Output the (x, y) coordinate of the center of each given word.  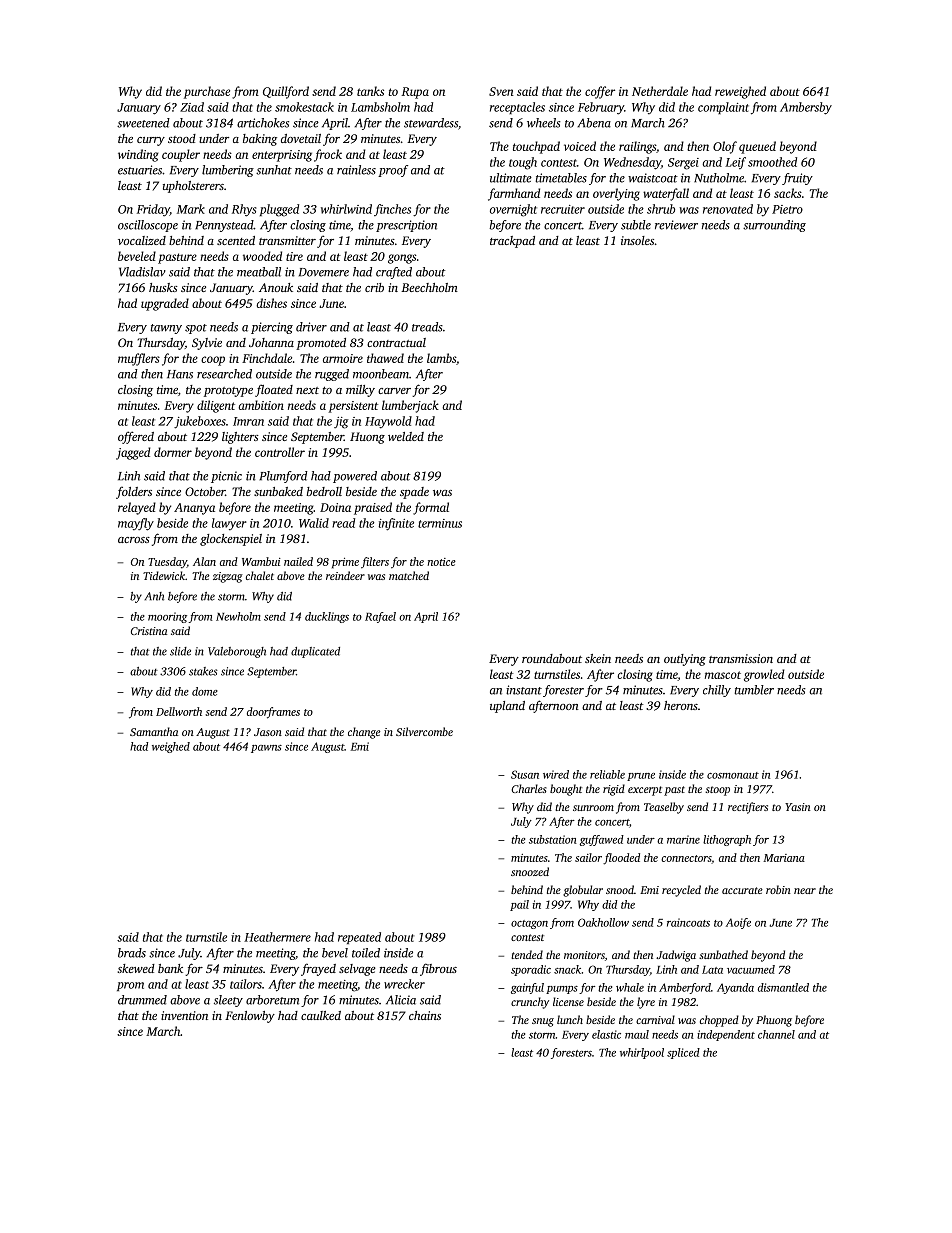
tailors (246, 984)
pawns (266, 749)
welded (406, 436)
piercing (272, 328)
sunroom (593, 808)
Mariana (784, 858)
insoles (637, 240)
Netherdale (660, 91)
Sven (501, 91)
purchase (207, 92)
